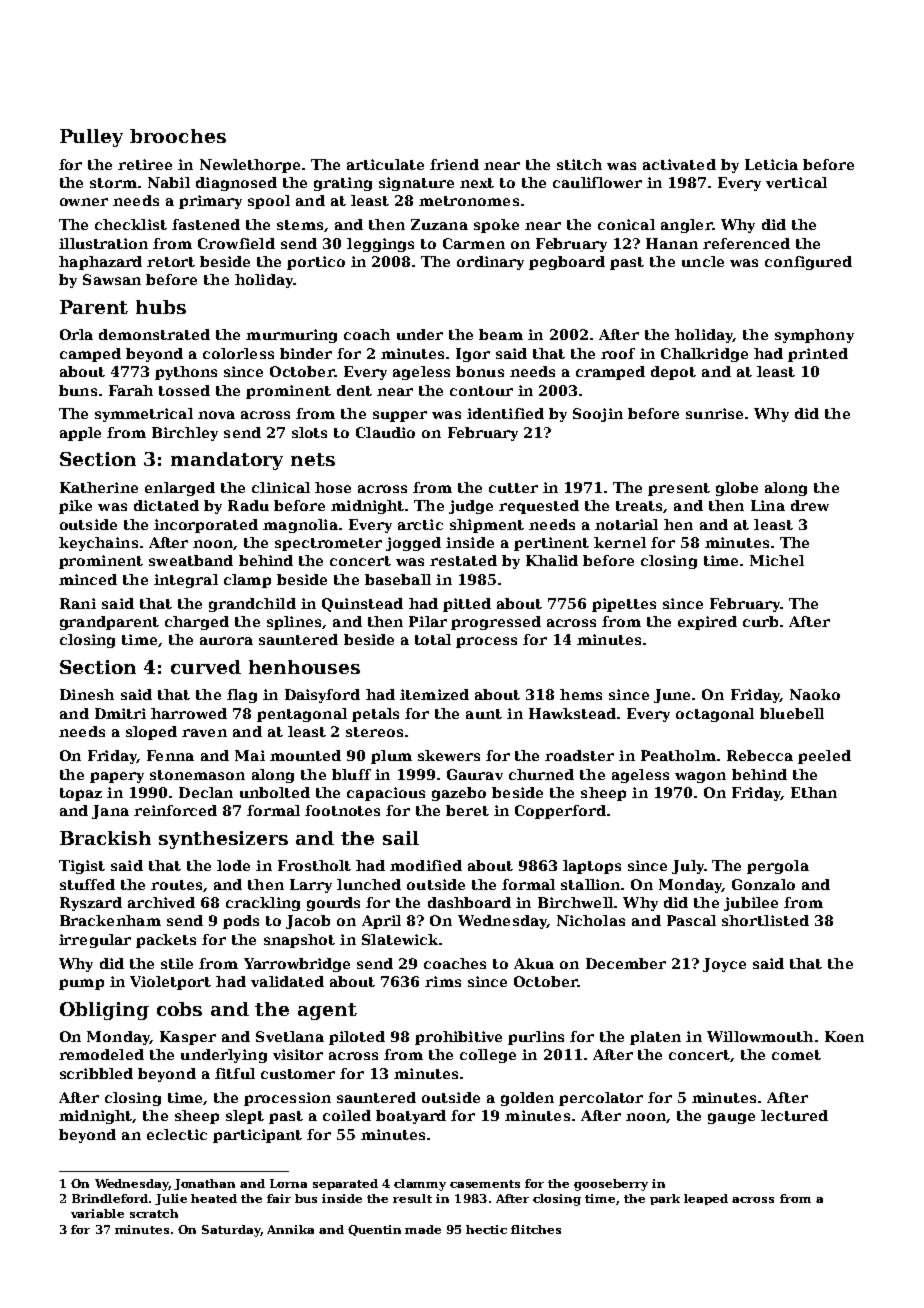 This screenshot has height=1308, width=924. Describe the element at coordinates (463, 560) in the screenshot. I see `restated` at that location.
